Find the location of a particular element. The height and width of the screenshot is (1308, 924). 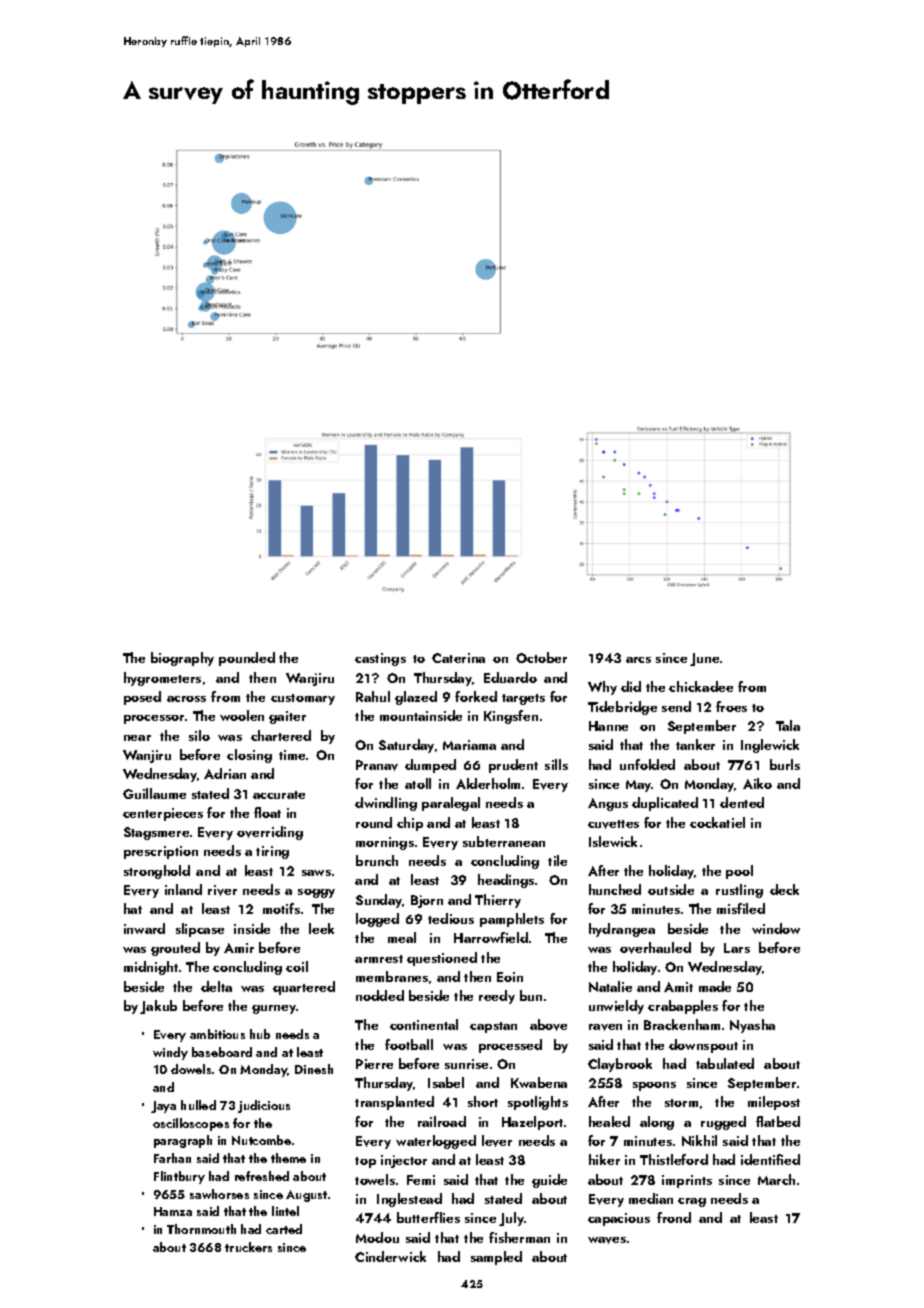

window is located at coordinates (776, 928).
